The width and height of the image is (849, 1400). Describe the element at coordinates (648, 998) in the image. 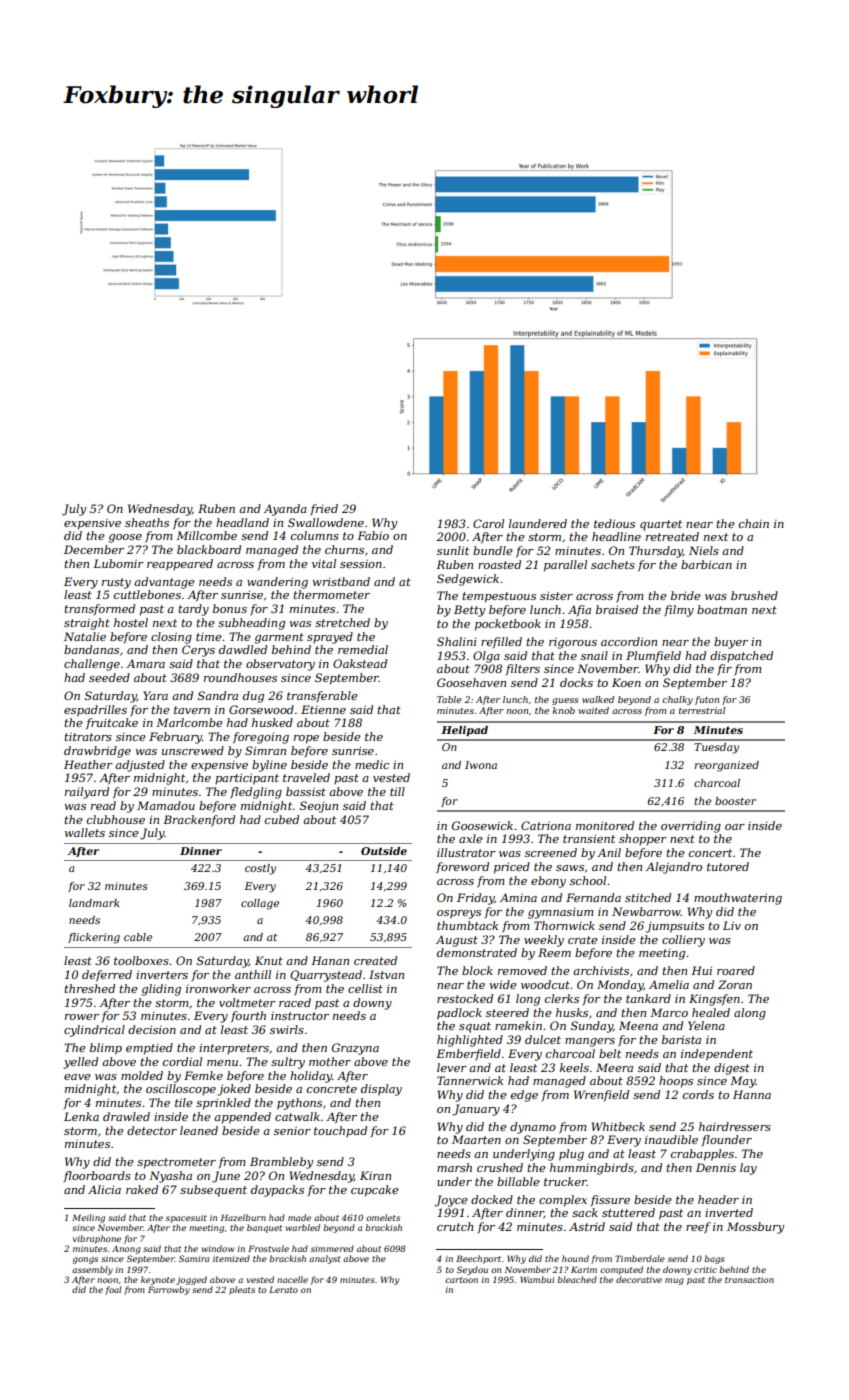

I see `tankard` at that location.
